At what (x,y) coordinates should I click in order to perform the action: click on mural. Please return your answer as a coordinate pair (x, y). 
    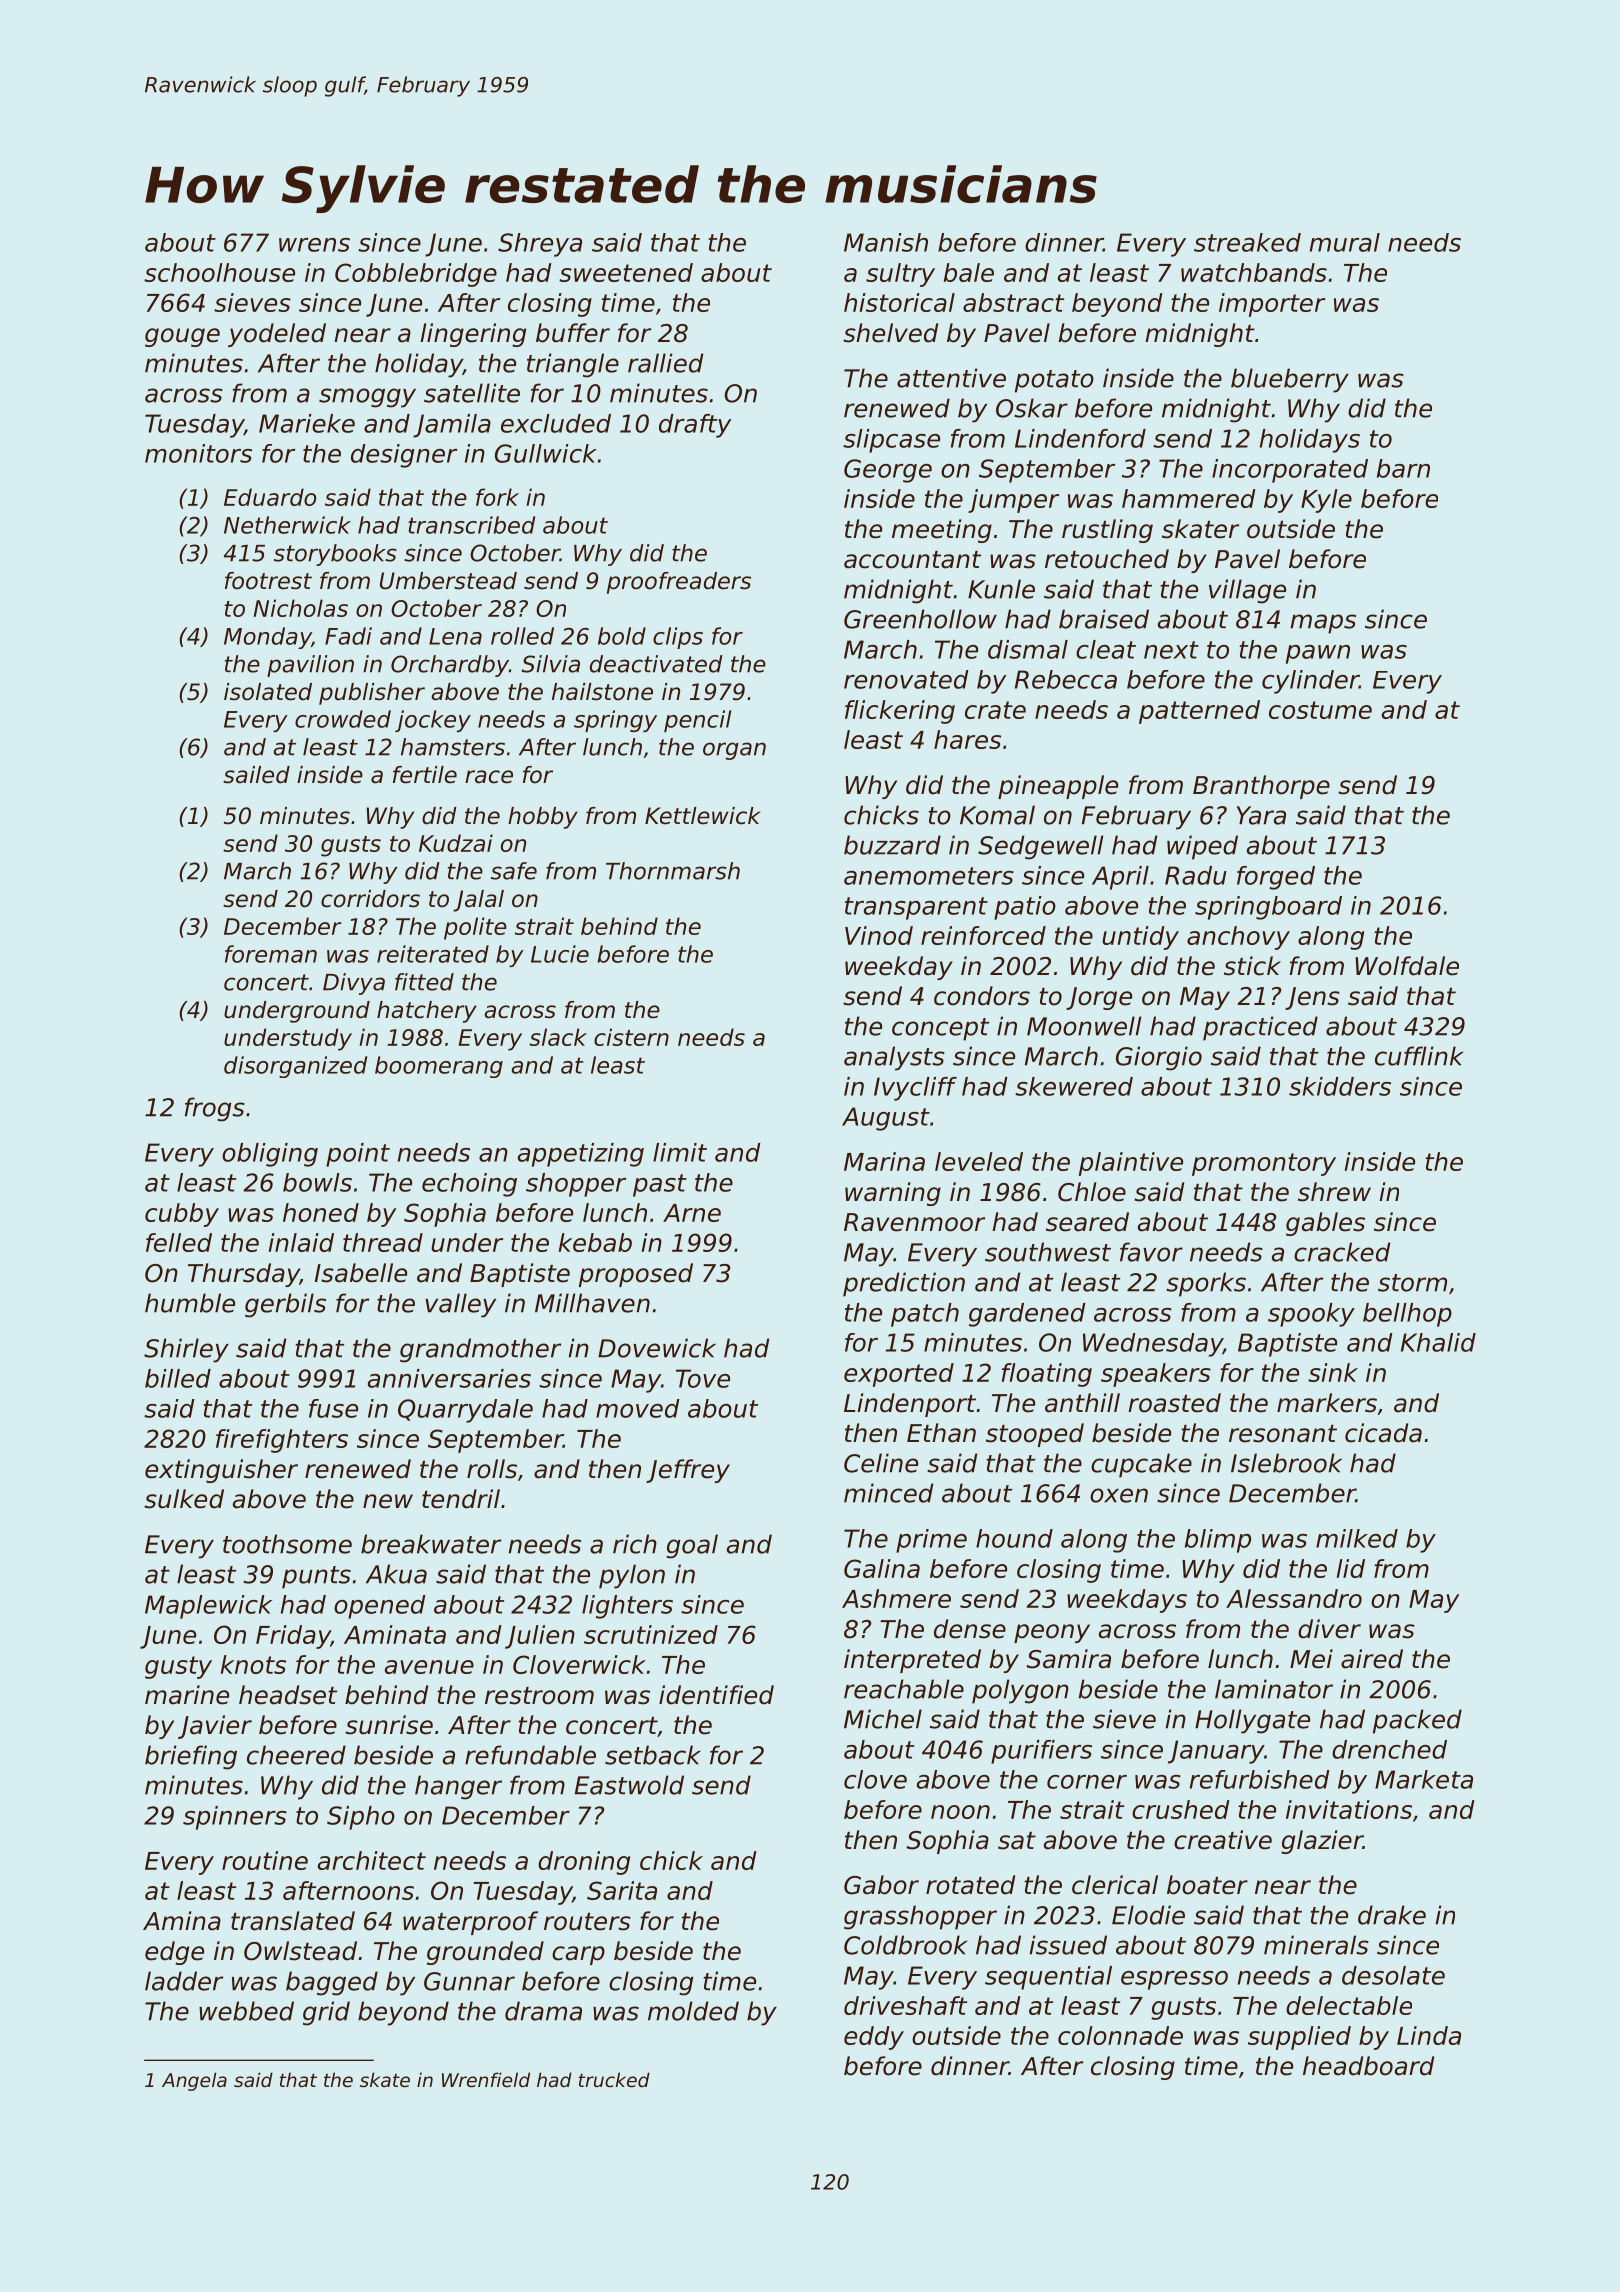
    Looking at the image, I should click on (1345, 242).
